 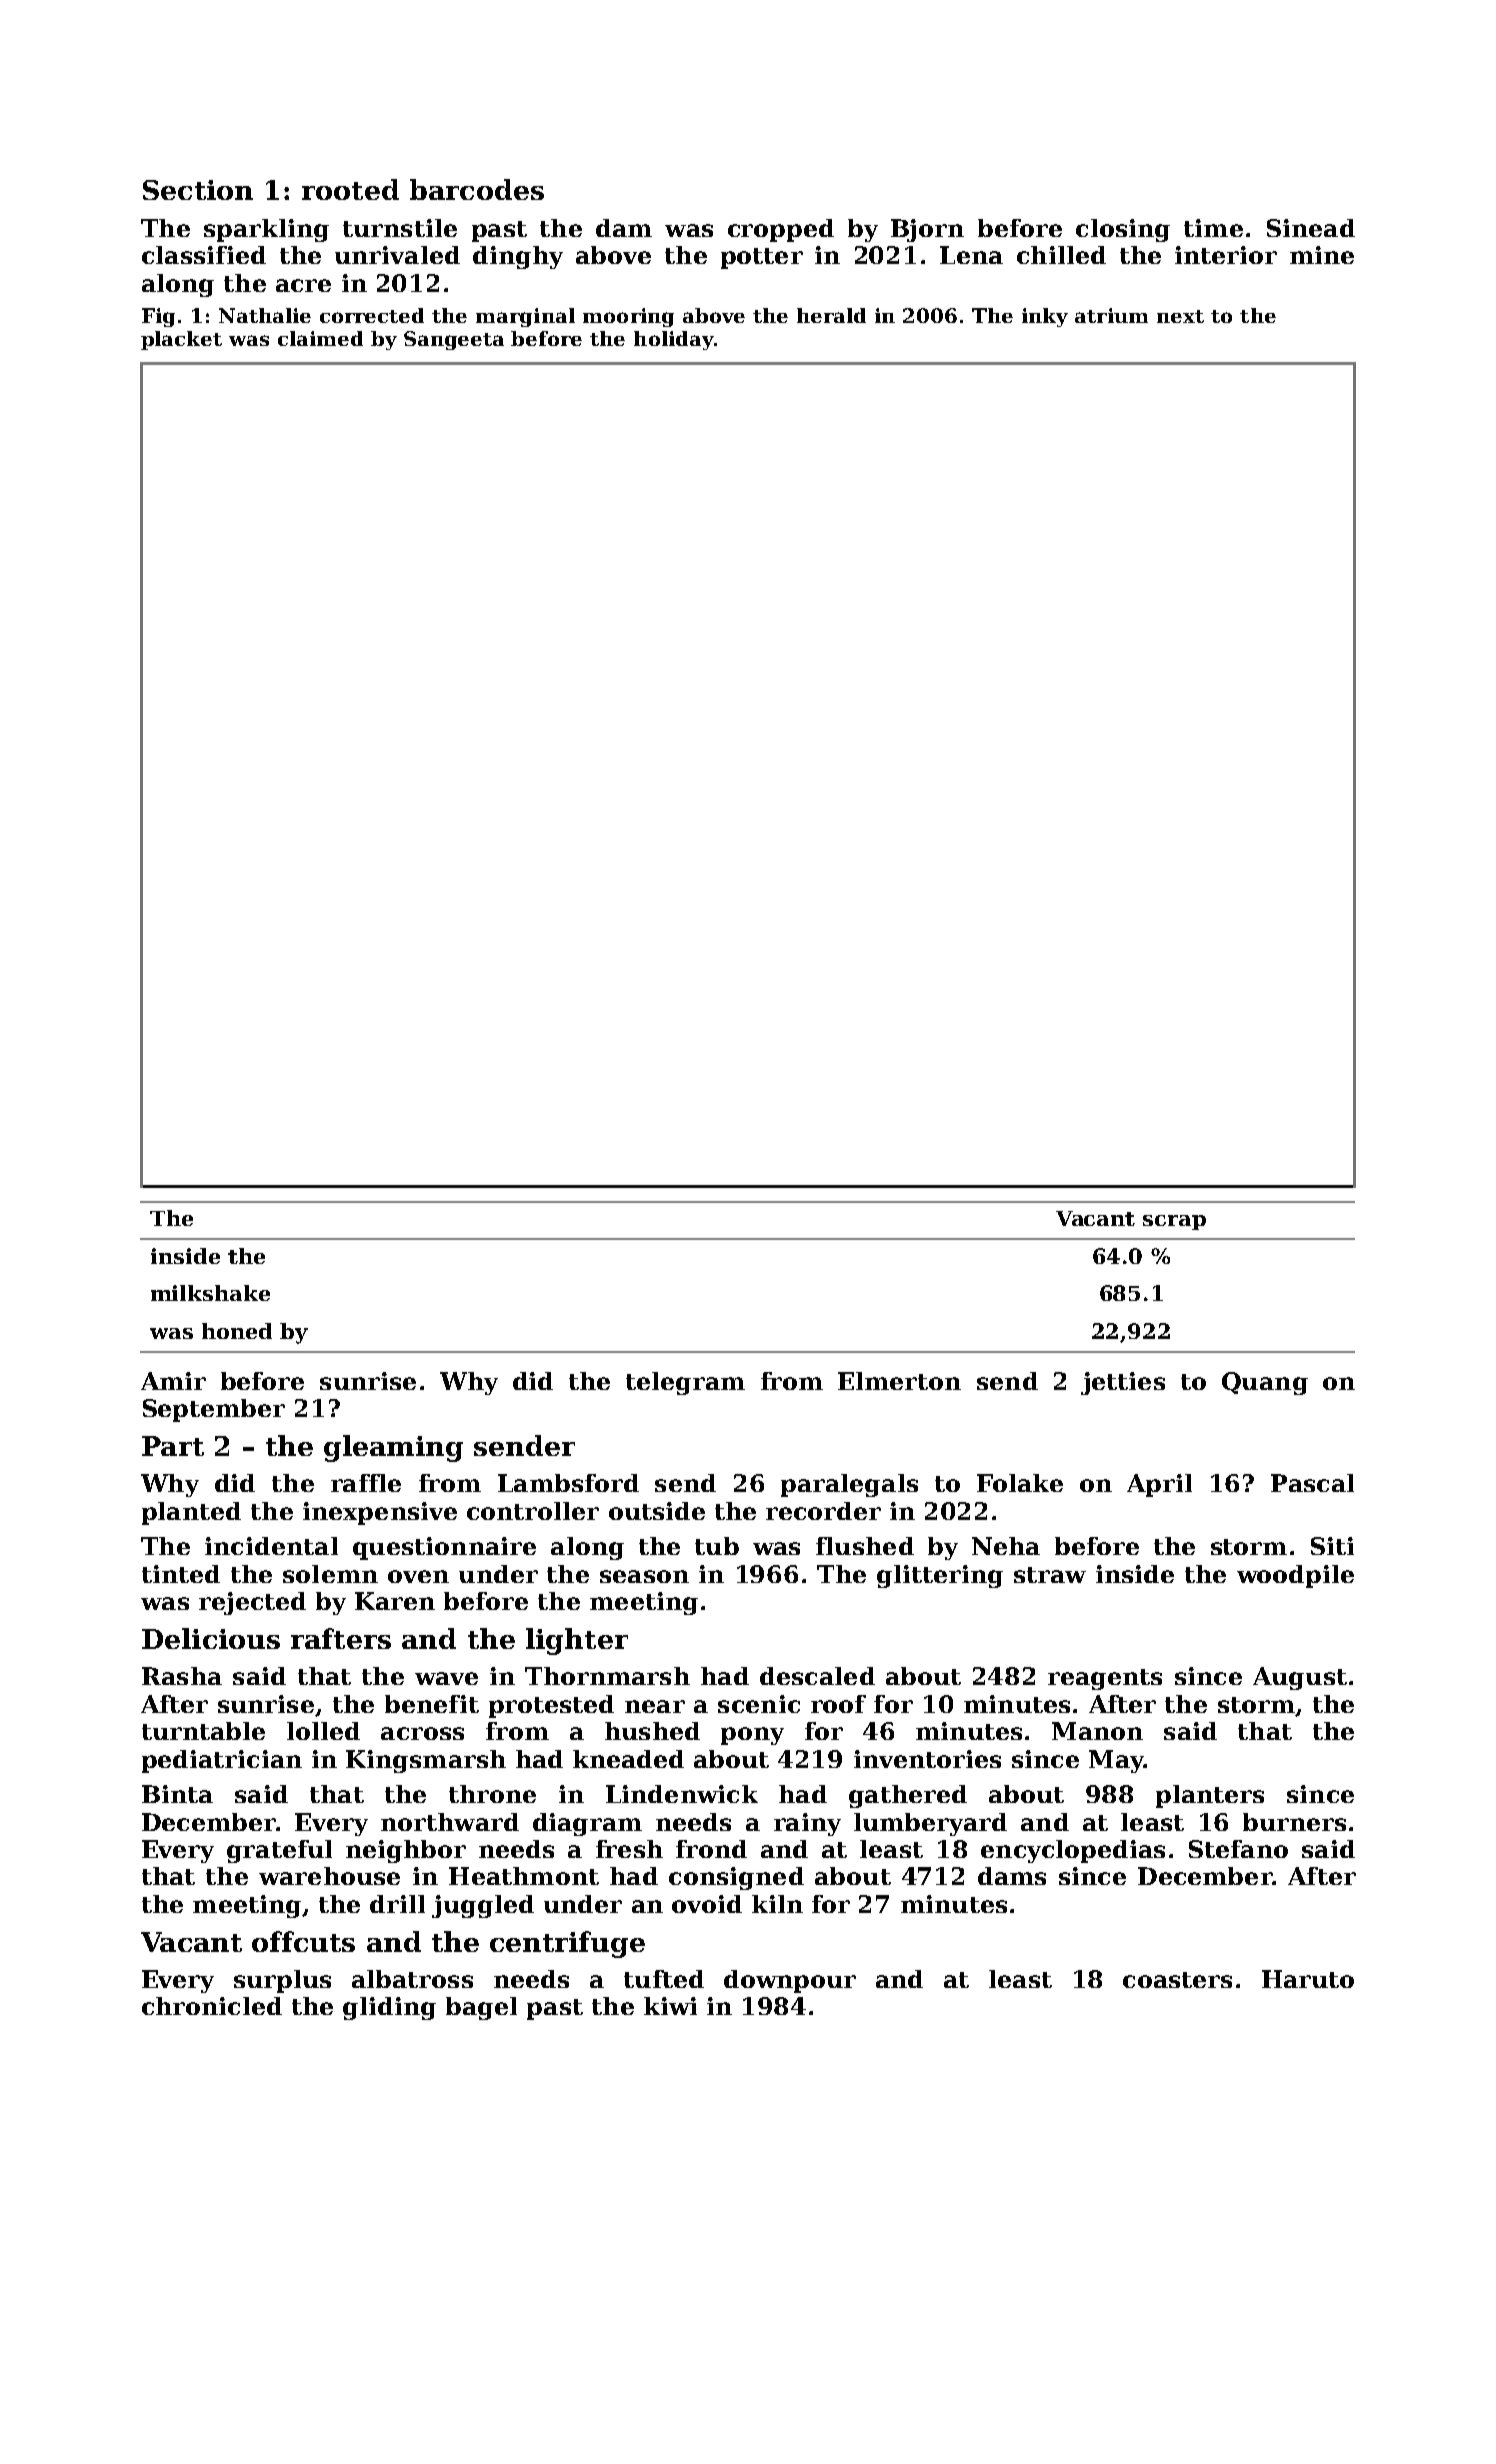 I want to click on closing, so click(x=1123, y=230).
